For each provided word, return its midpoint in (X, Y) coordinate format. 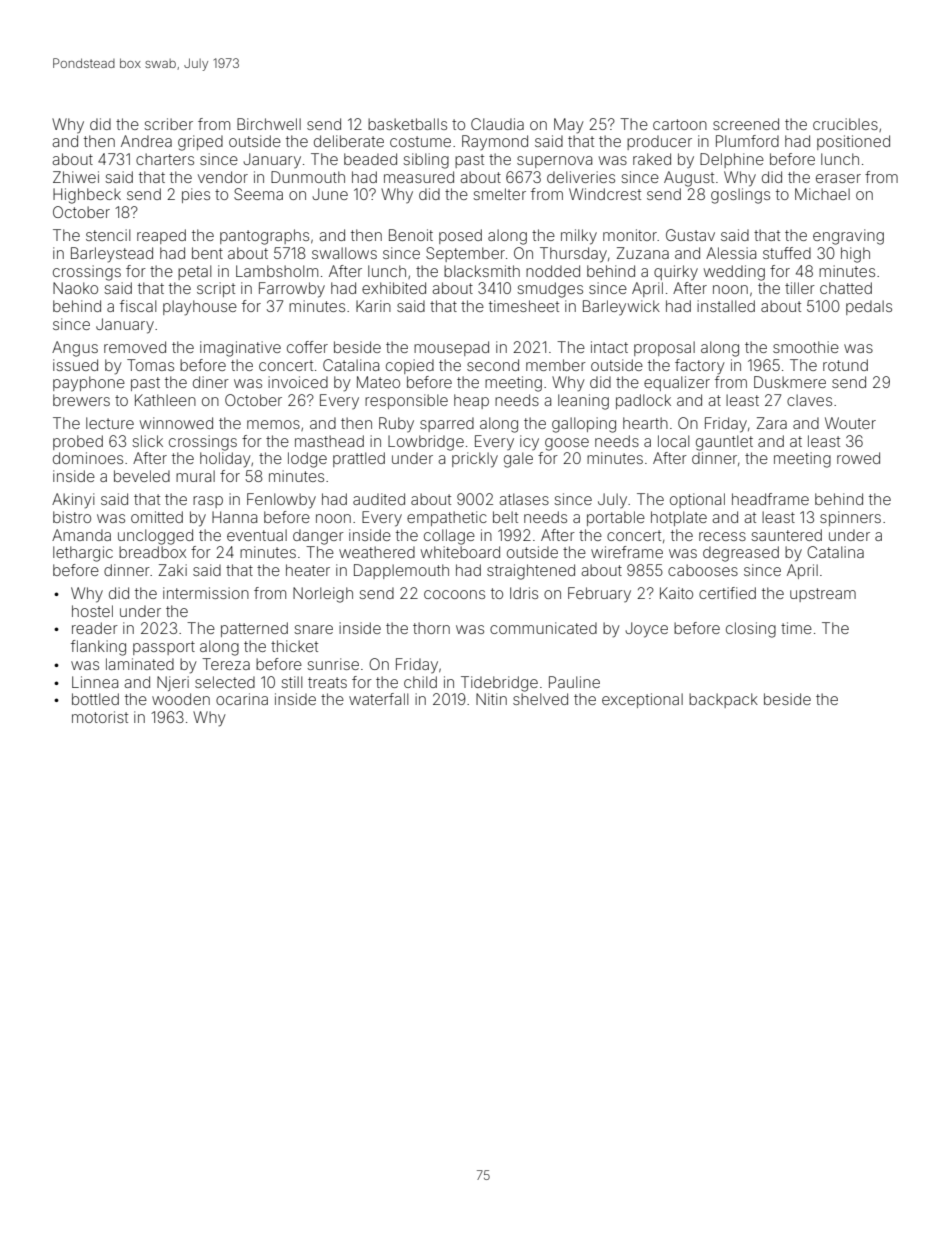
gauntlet (724, 443)
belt (505, 517)
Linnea (95, 682)
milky (579, 237)
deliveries (581, 177)
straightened (531, 572)
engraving (848, 237)
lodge (307, 460)
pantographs (264, 237)
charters (165, 159)
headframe (770, 499)
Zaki (173, 570)
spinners (850, 518)
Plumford (747, 141)
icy (529, 442)
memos (273, 424)
